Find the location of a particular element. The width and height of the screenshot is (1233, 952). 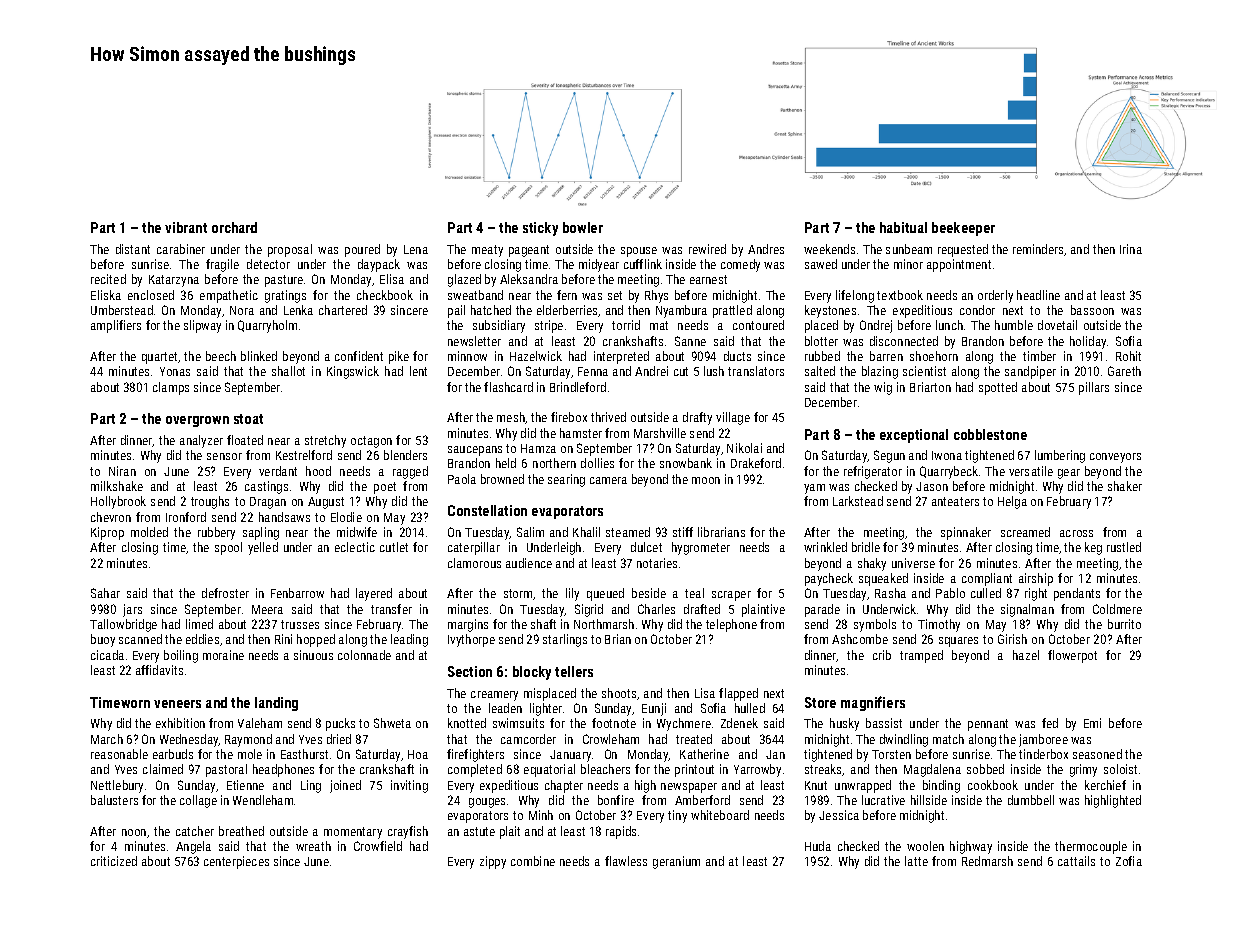

gear is located at coordinates (1069, 474).
